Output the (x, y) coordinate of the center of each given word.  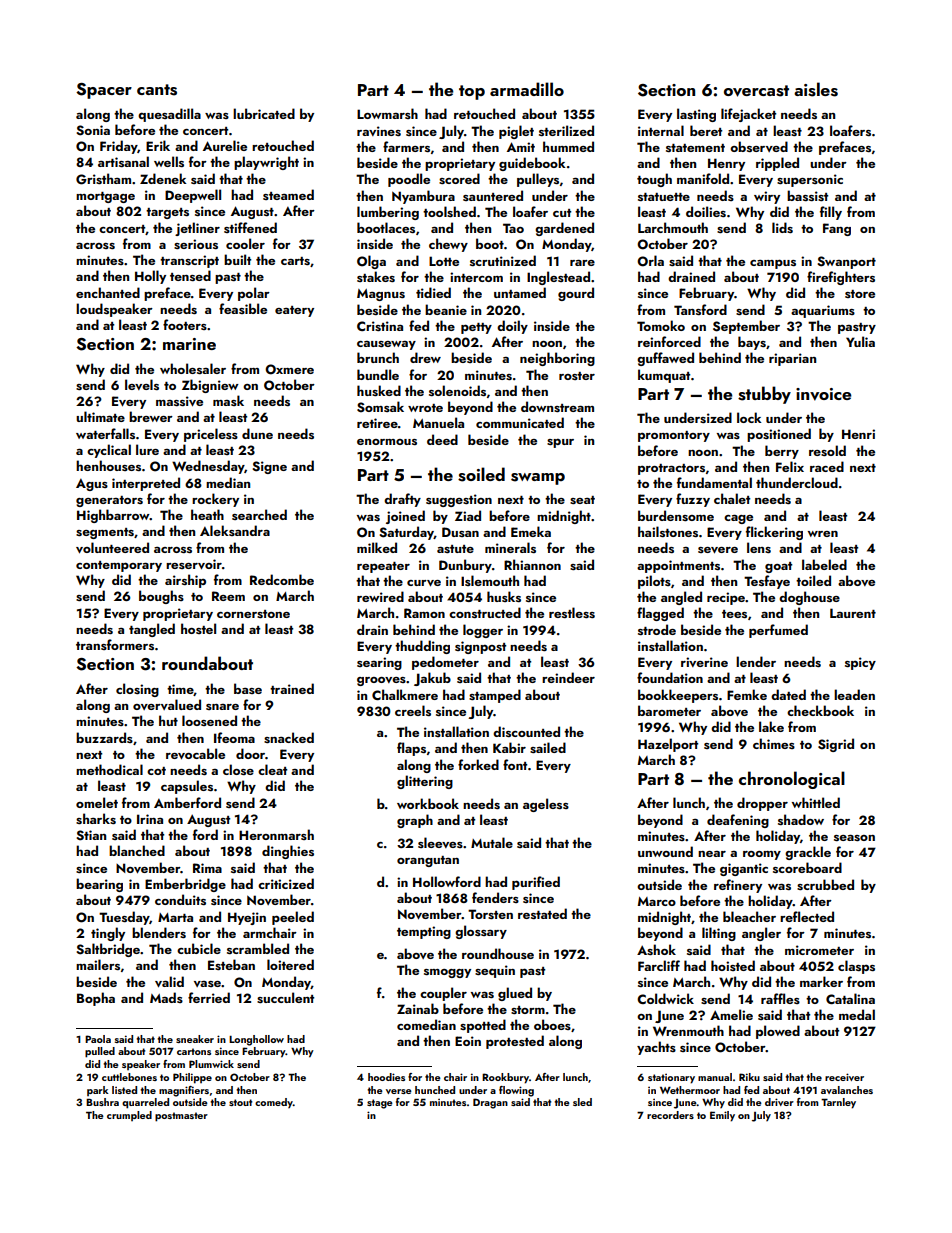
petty (476, 328)
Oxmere (289, 369)
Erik (158, 145)
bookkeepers (678, 696)
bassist (807, 195)
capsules (187, 787)
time (180, 690)
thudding (422, 647)
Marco (657, 901)
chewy (448, 245)
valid (169, 982)
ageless (546, 805)
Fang (837, 229)
